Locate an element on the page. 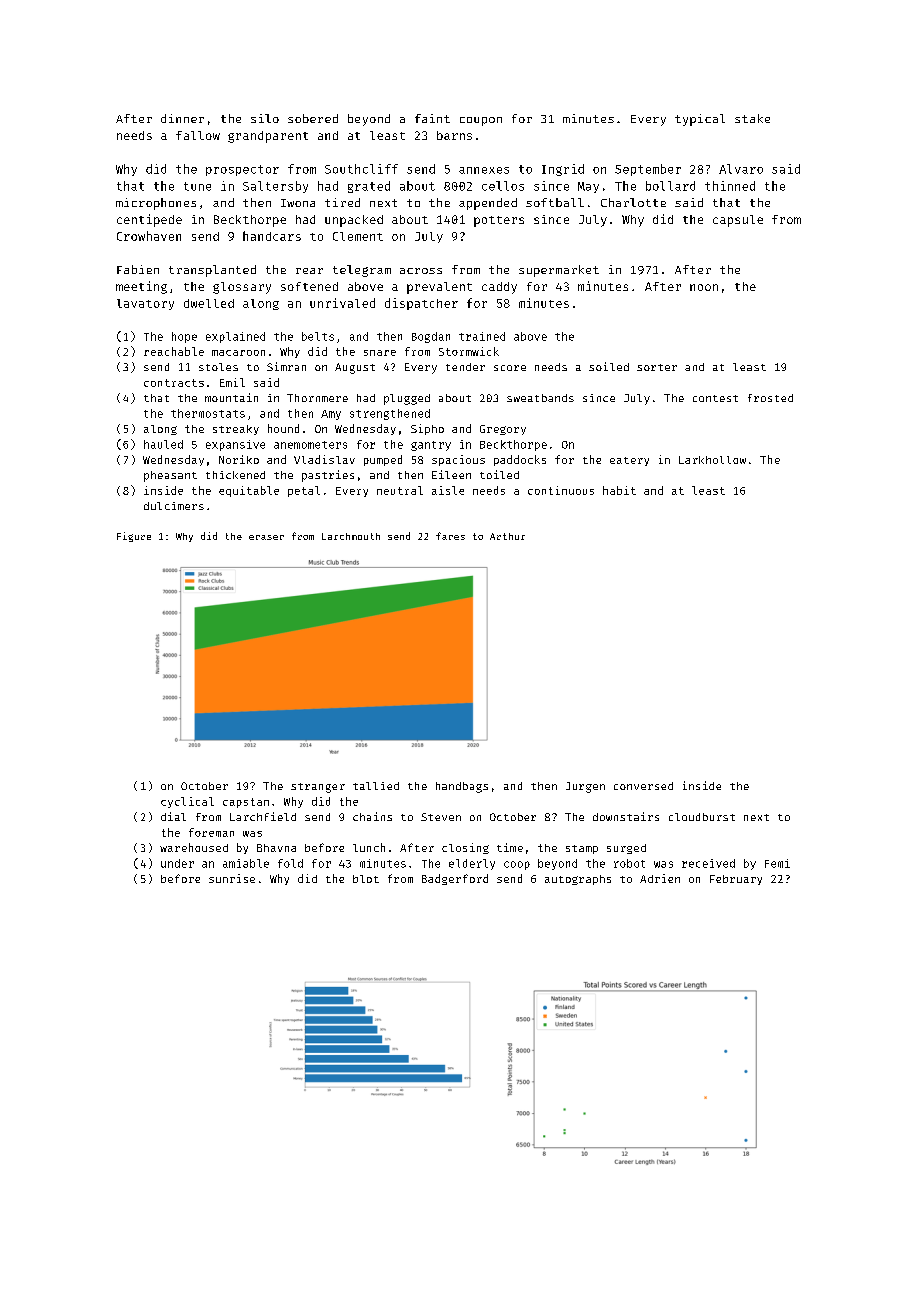  Larchmouth is located at coordinates (351, 536).
